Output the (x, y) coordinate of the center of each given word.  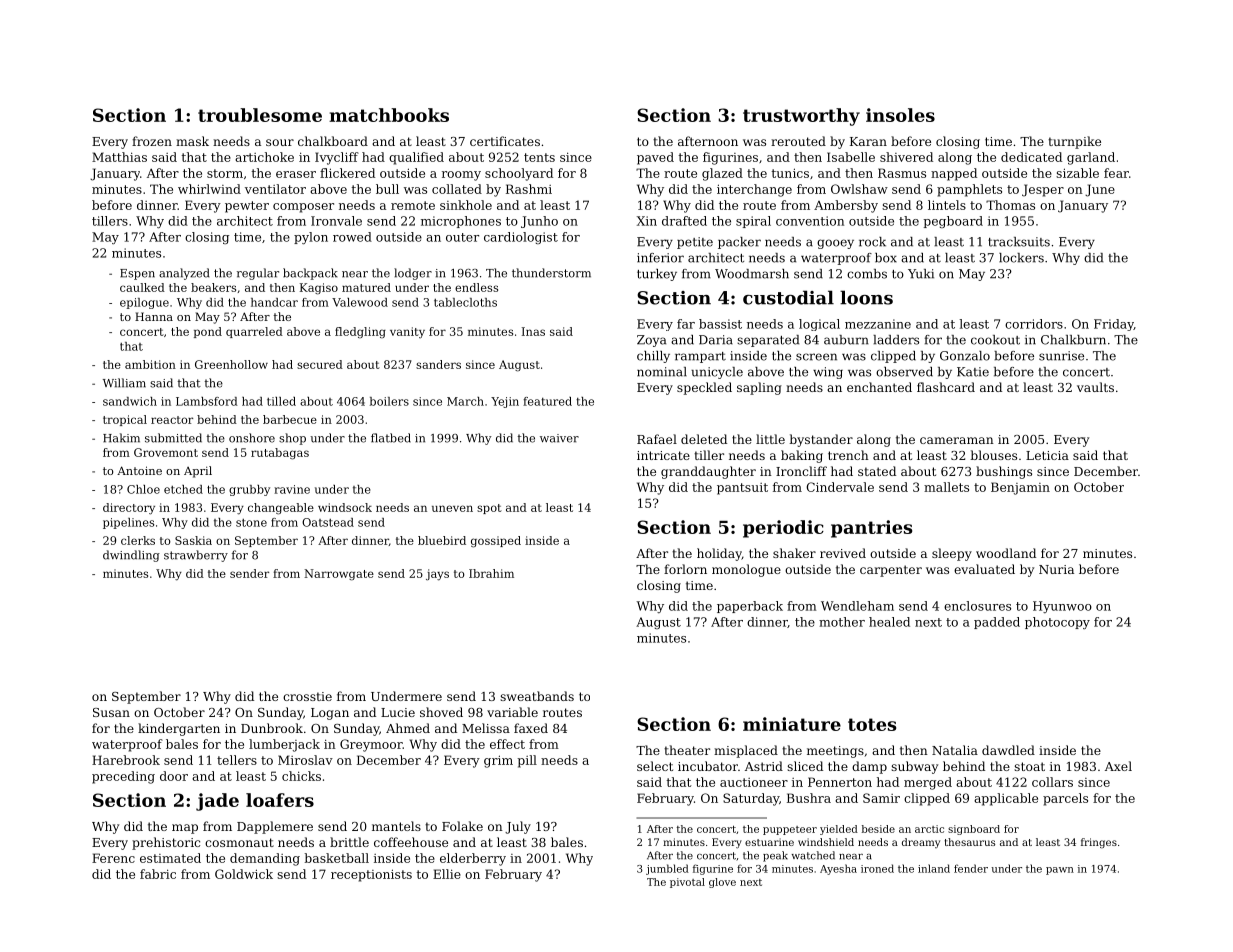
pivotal (687, 883)
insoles (900, 115)
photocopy (1057, 623)
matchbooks (389, 115)
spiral (753, 222)
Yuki (921, 274)
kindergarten (179, 729)
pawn (1060, 871)
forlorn (685, 569)
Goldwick (244, 874)
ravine (292, 489)
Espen (137, 274)
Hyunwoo (1062, 607)
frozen (152, 141)
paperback (750, 607)
